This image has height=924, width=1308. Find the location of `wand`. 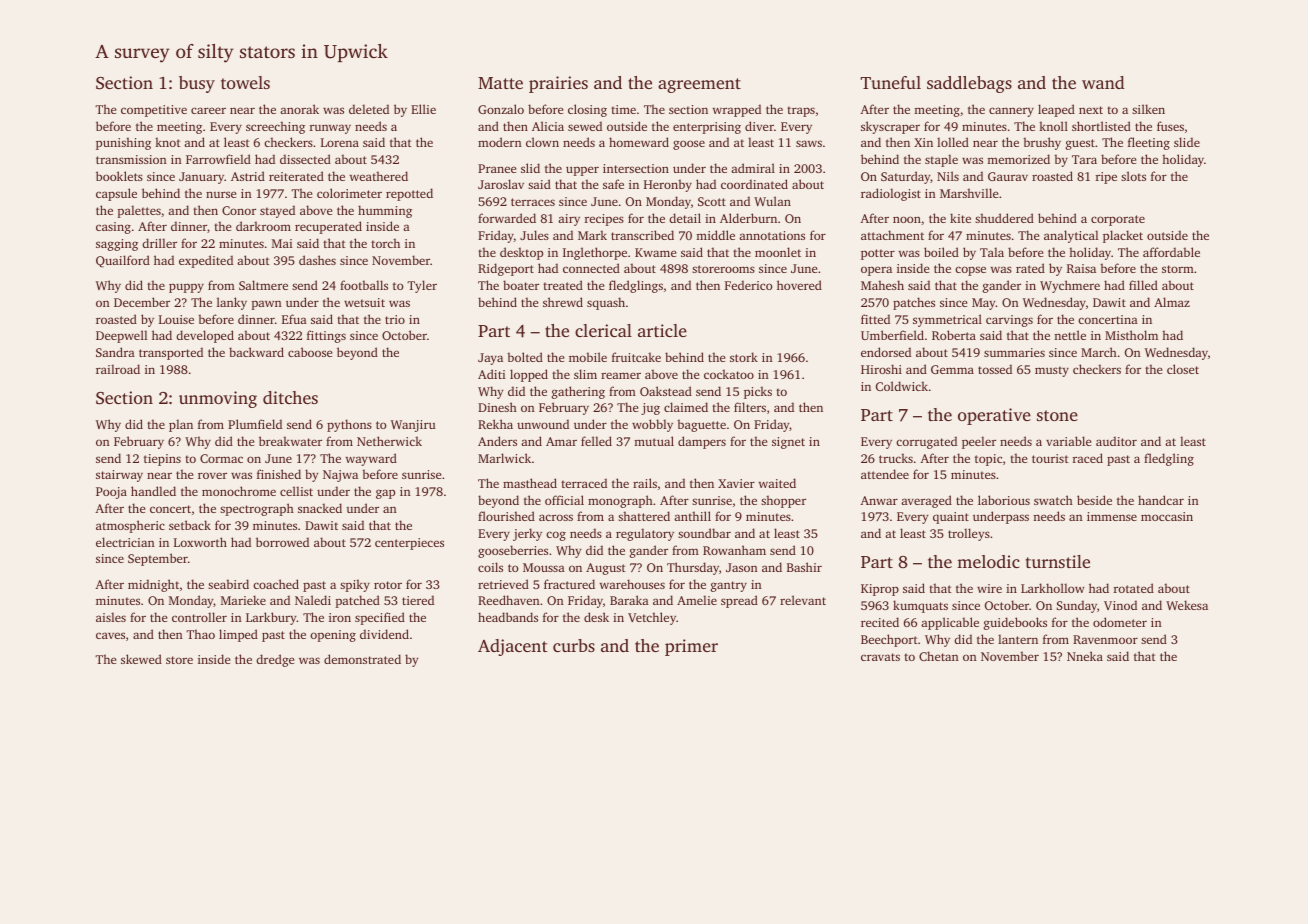

wand is located at coordinates (1103, 82).
